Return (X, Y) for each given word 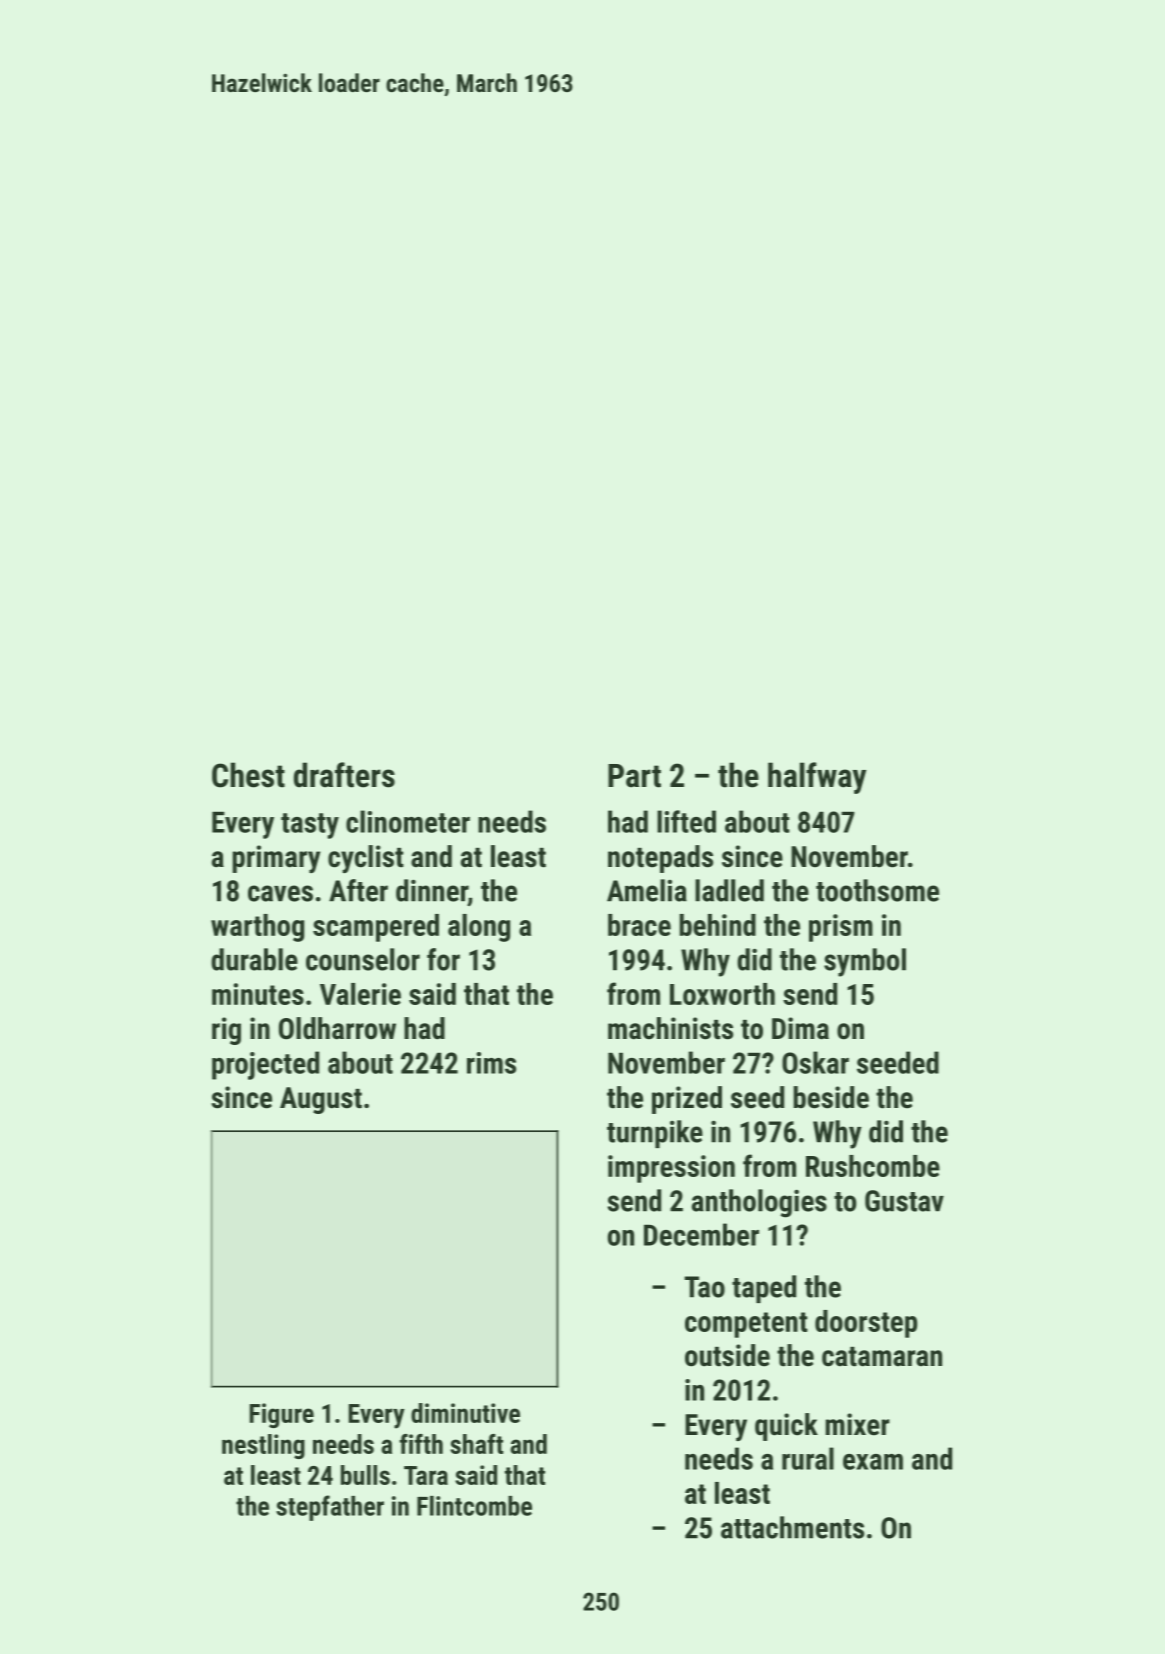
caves (280, 893)
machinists (670, 1028)
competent (746, 1325)
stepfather (330, 1508)
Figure (282, 1415)
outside (727, 1355)
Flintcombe (474, 1506)
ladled (729, 890)
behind (717, 925)
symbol (865, 962)
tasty (310, 826)
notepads (660, 859)
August (321, 1100)
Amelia (647, 890)
